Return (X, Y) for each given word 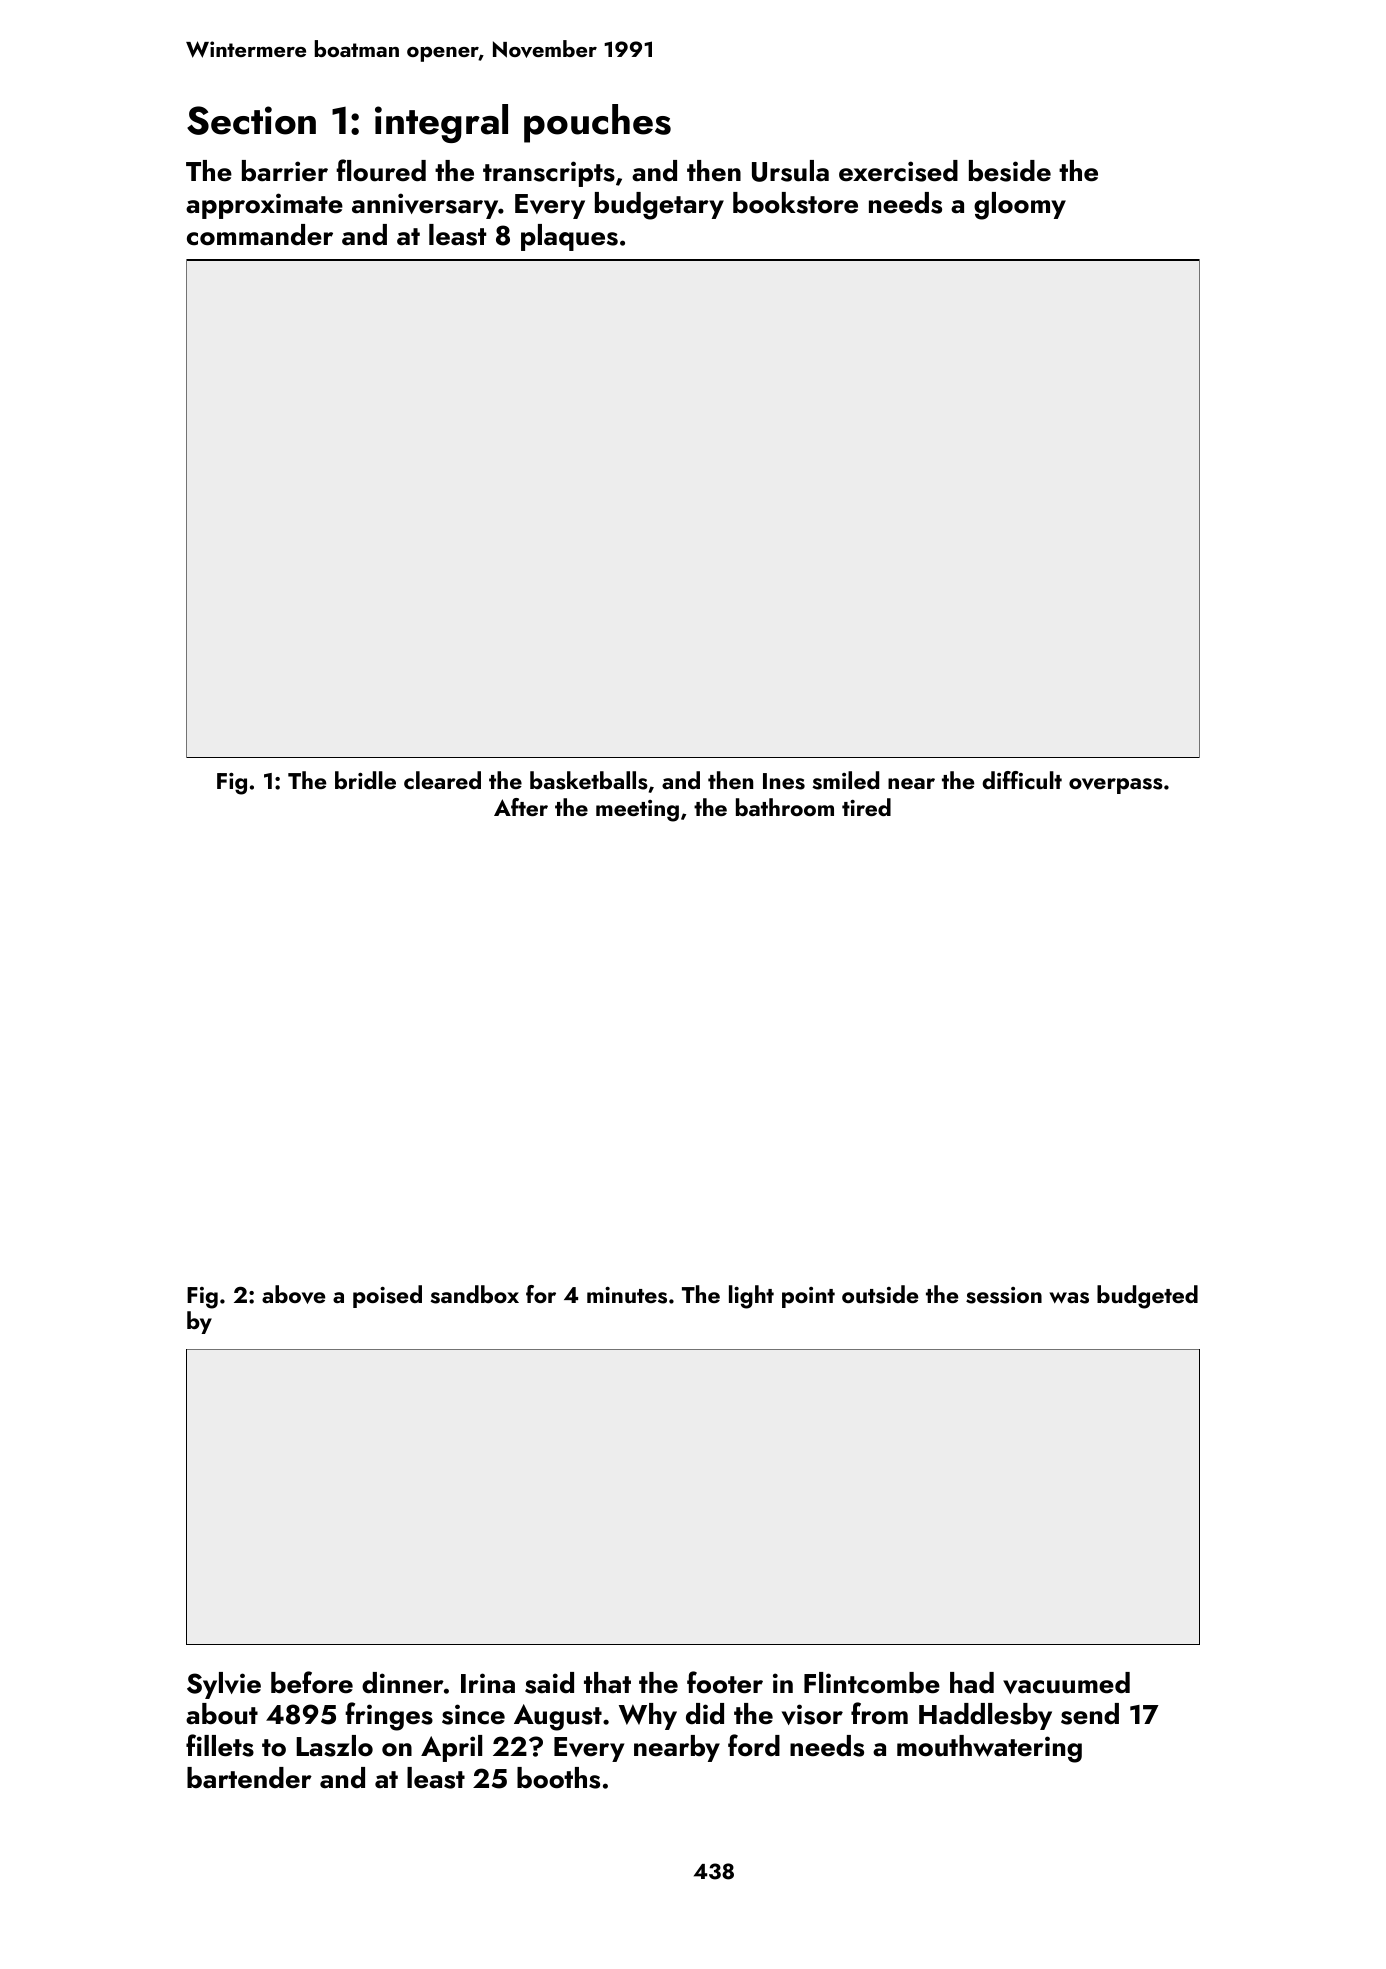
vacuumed (1066, 1683)
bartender (249, 1778)
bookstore (795, 203)
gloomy (1020, 206)
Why (648, 1716)
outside (880, 1294)
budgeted (1147, 1297)
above (293, 1294)
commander (260, 235)
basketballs (589, 780)
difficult (1022, 780)
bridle (365, 780)
